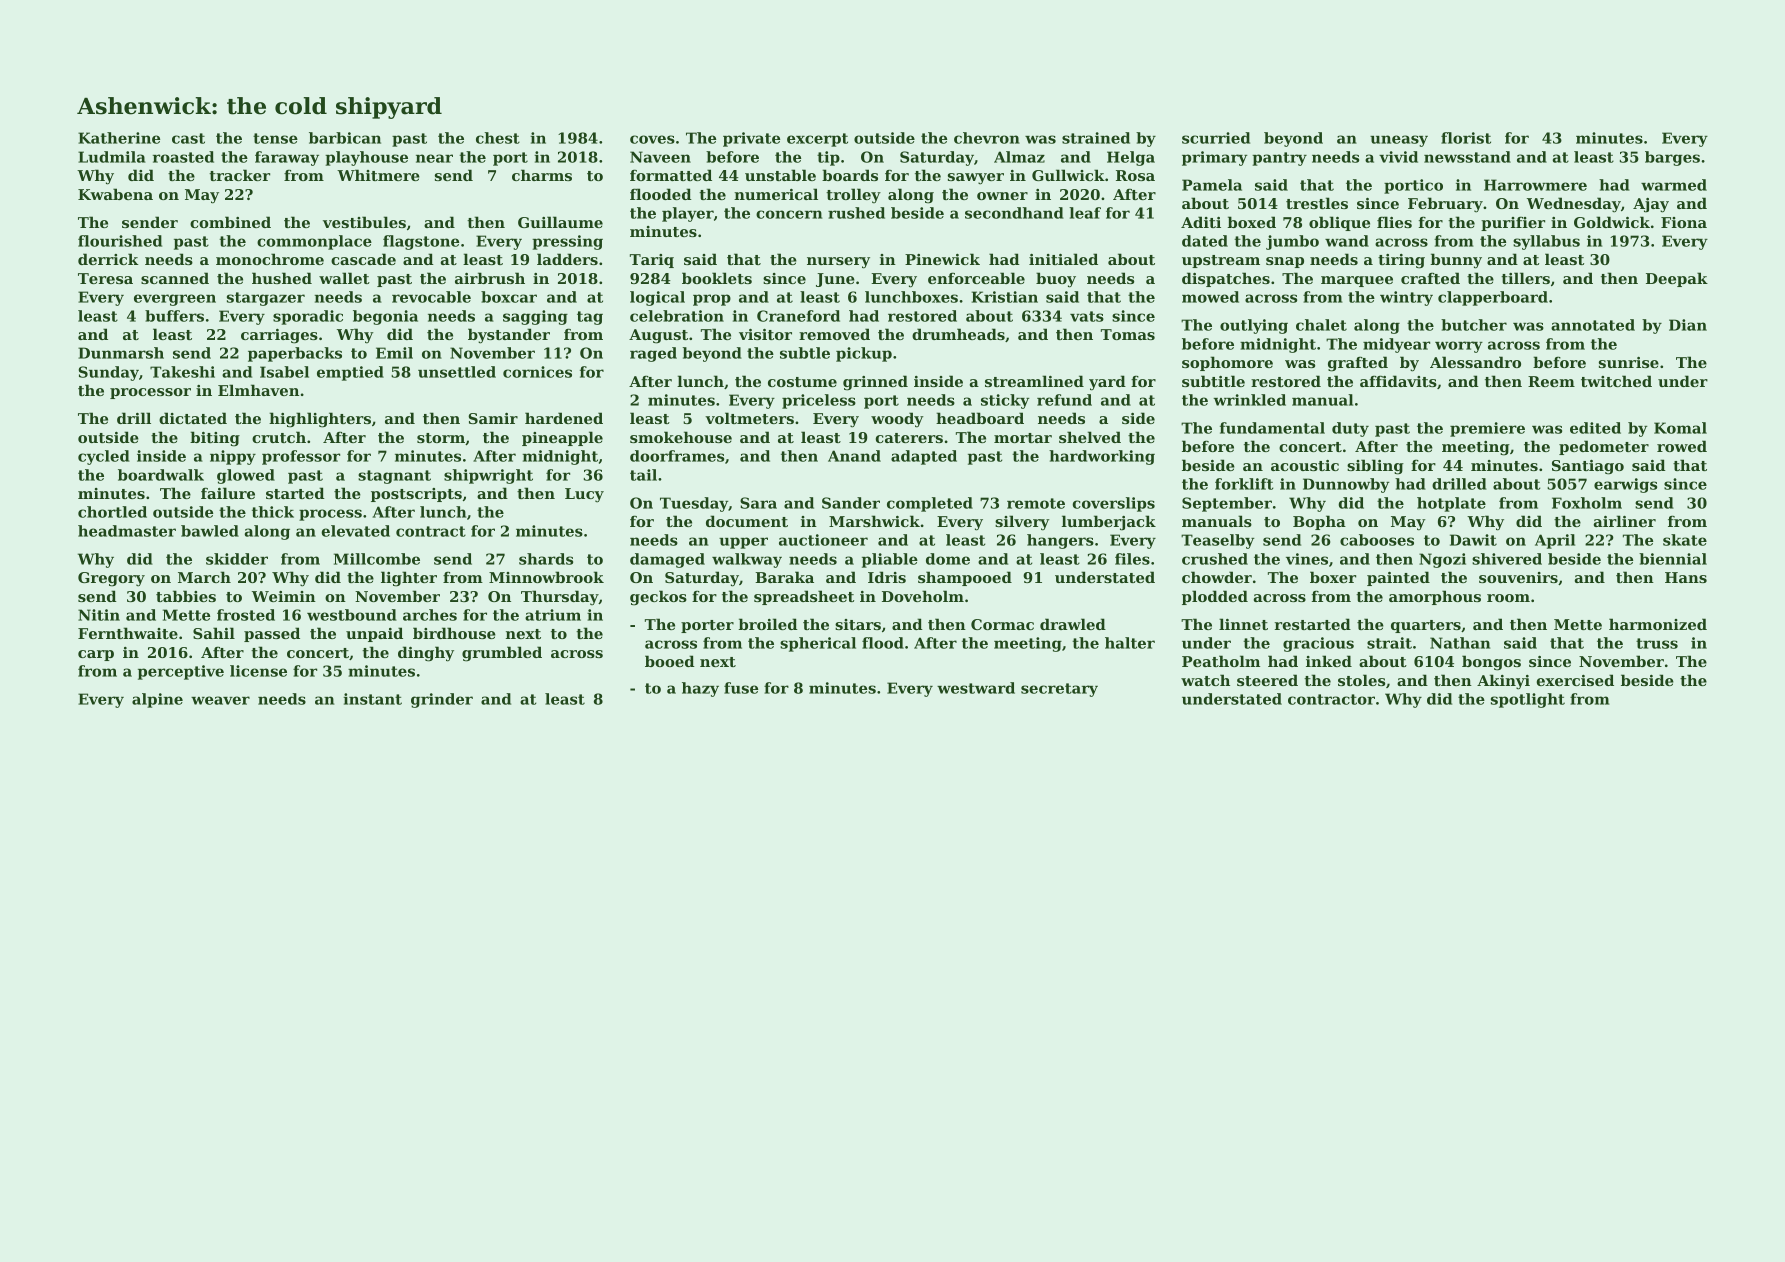 The image size is (1785, 1262). I want to click on Whitmere, so click(378, 175).
